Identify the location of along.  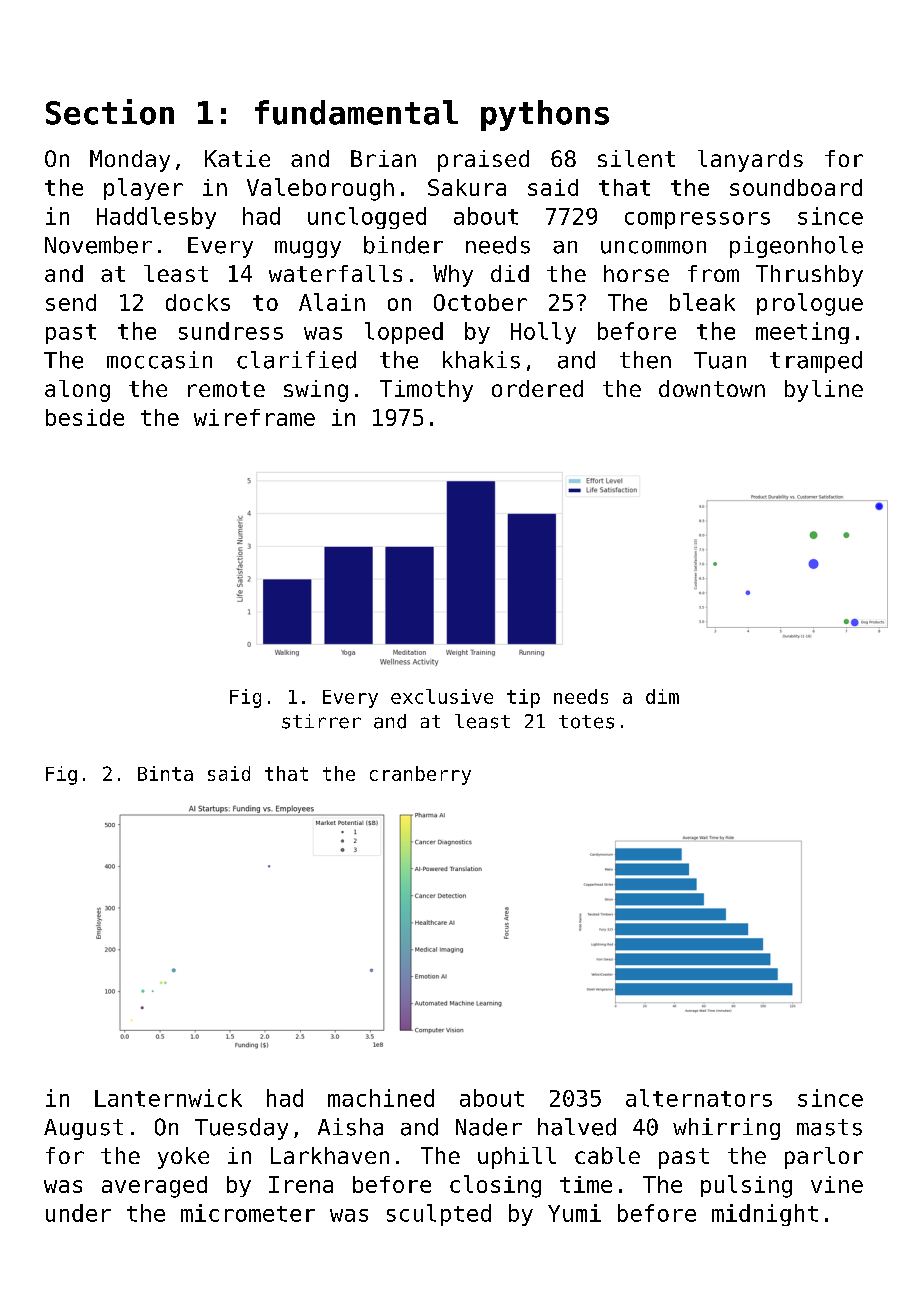
(77, 391).
